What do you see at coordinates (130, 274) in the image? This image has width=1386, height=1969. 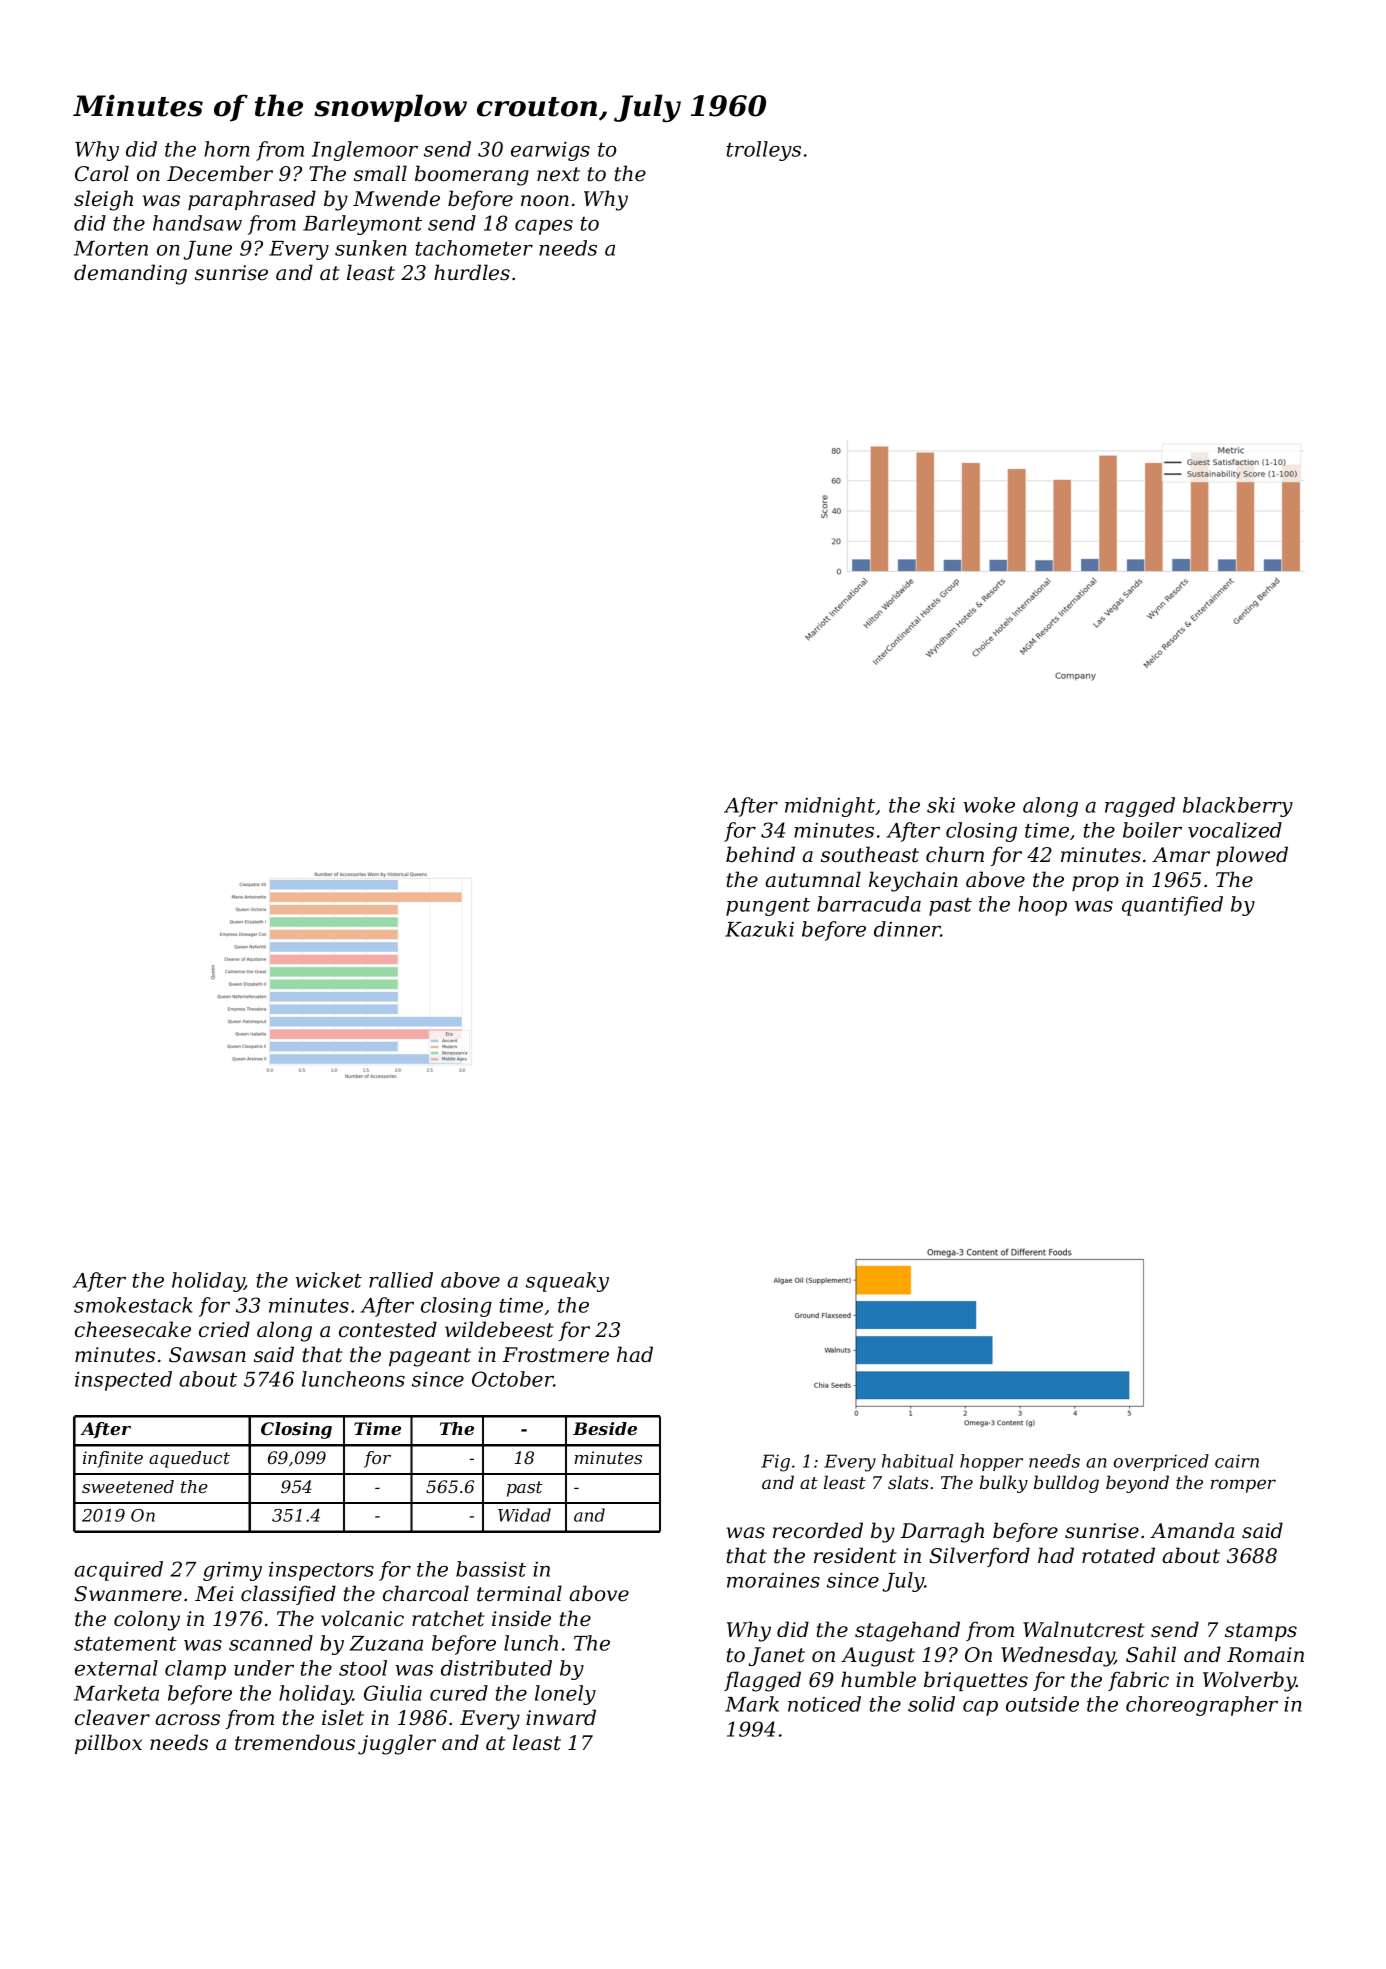 I see `demanding` at bounding box center [130, 274].
